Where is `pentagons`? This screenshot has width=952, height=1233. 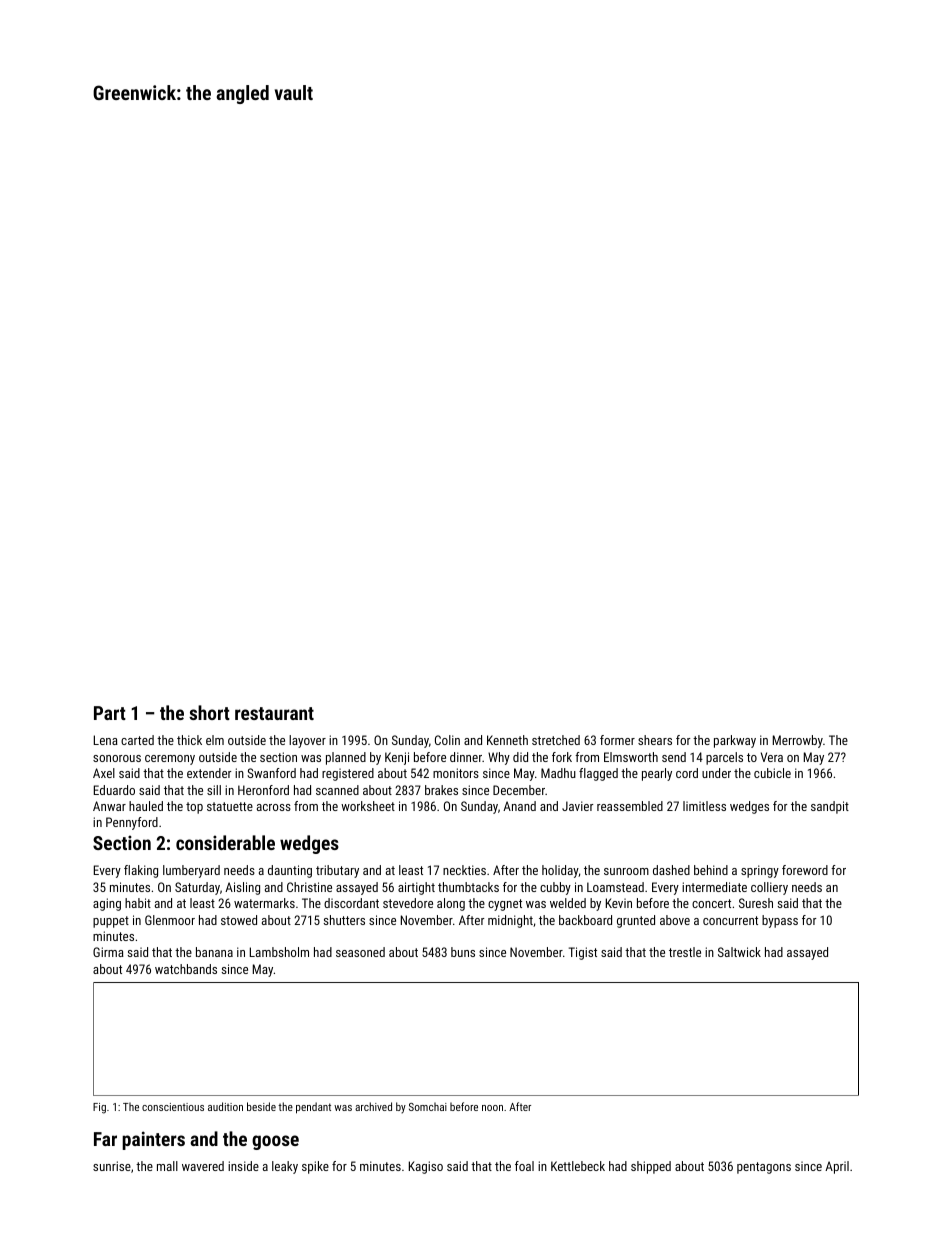 pentagons is located at coordinates (764, 1168).
